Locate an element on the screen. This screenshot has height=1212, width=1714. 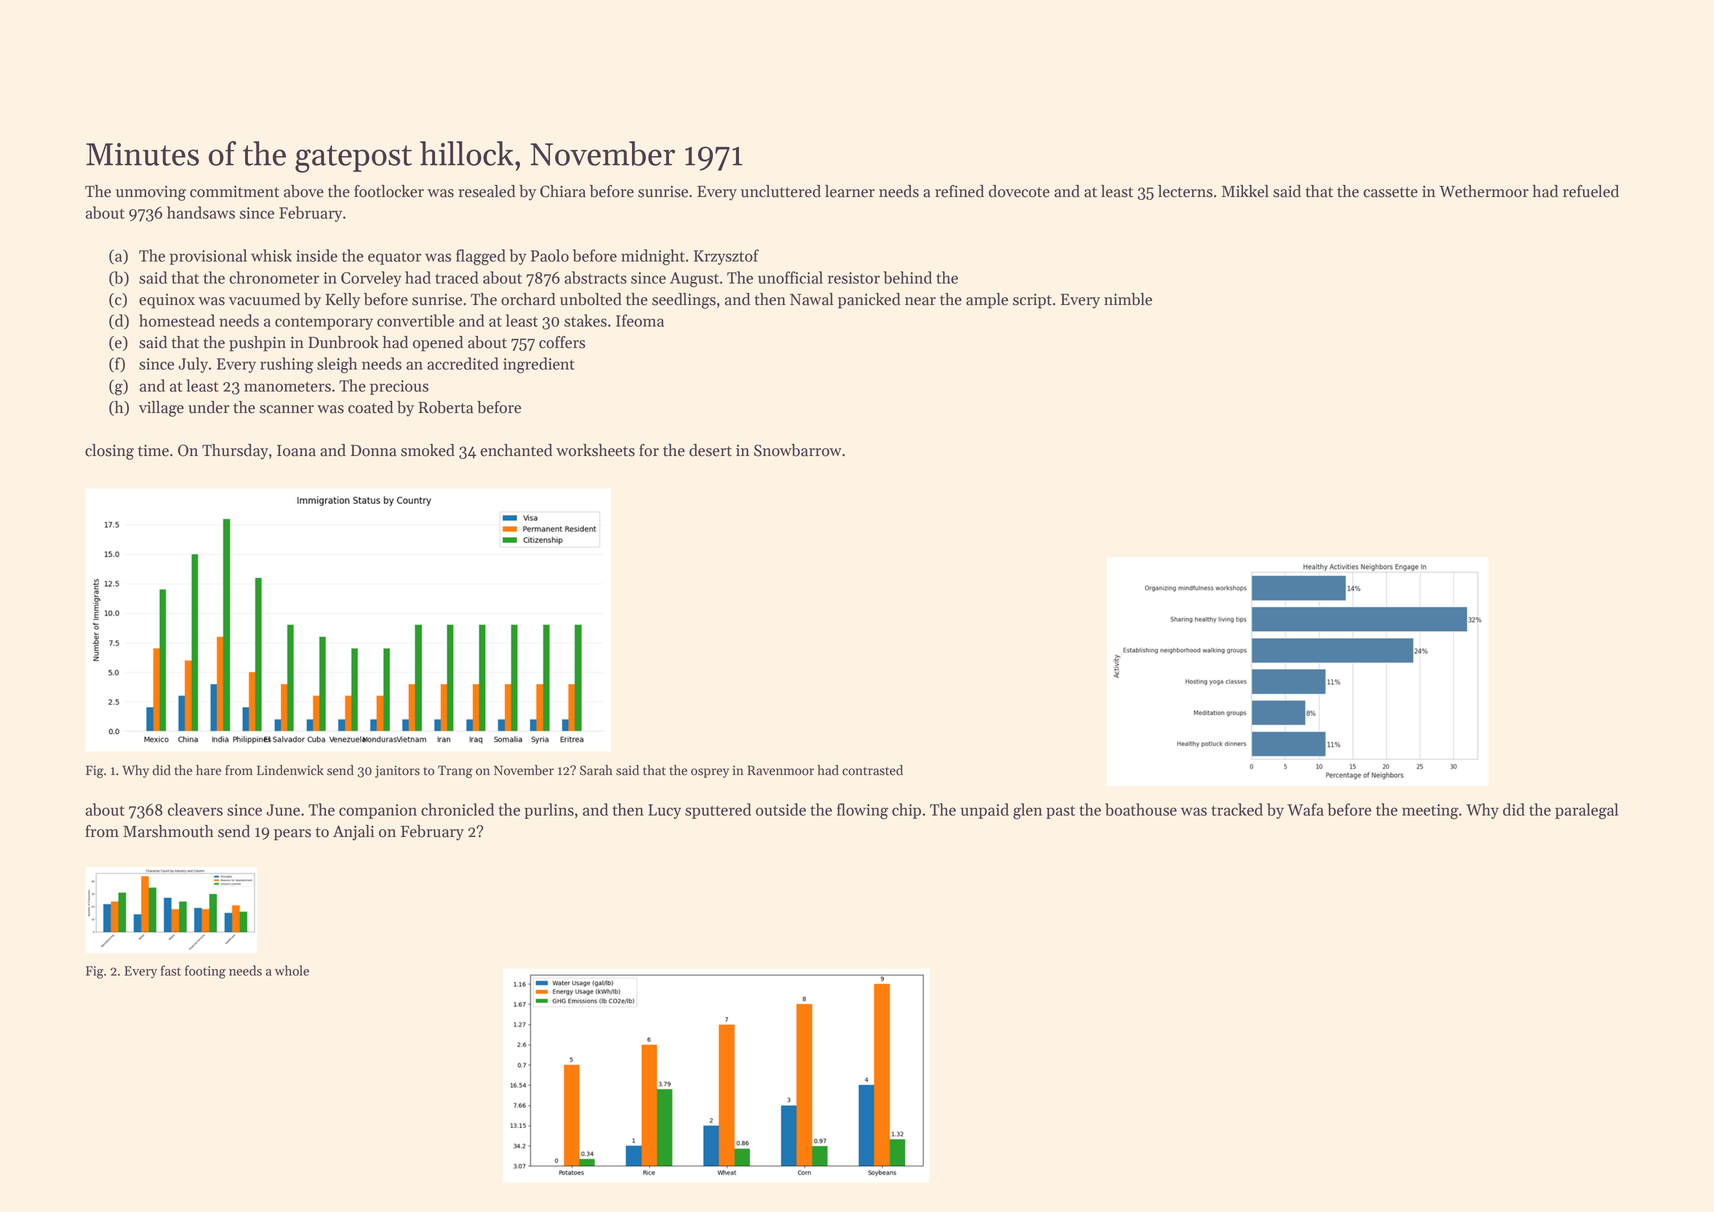
provisional is located at coordinates (208, 257).
